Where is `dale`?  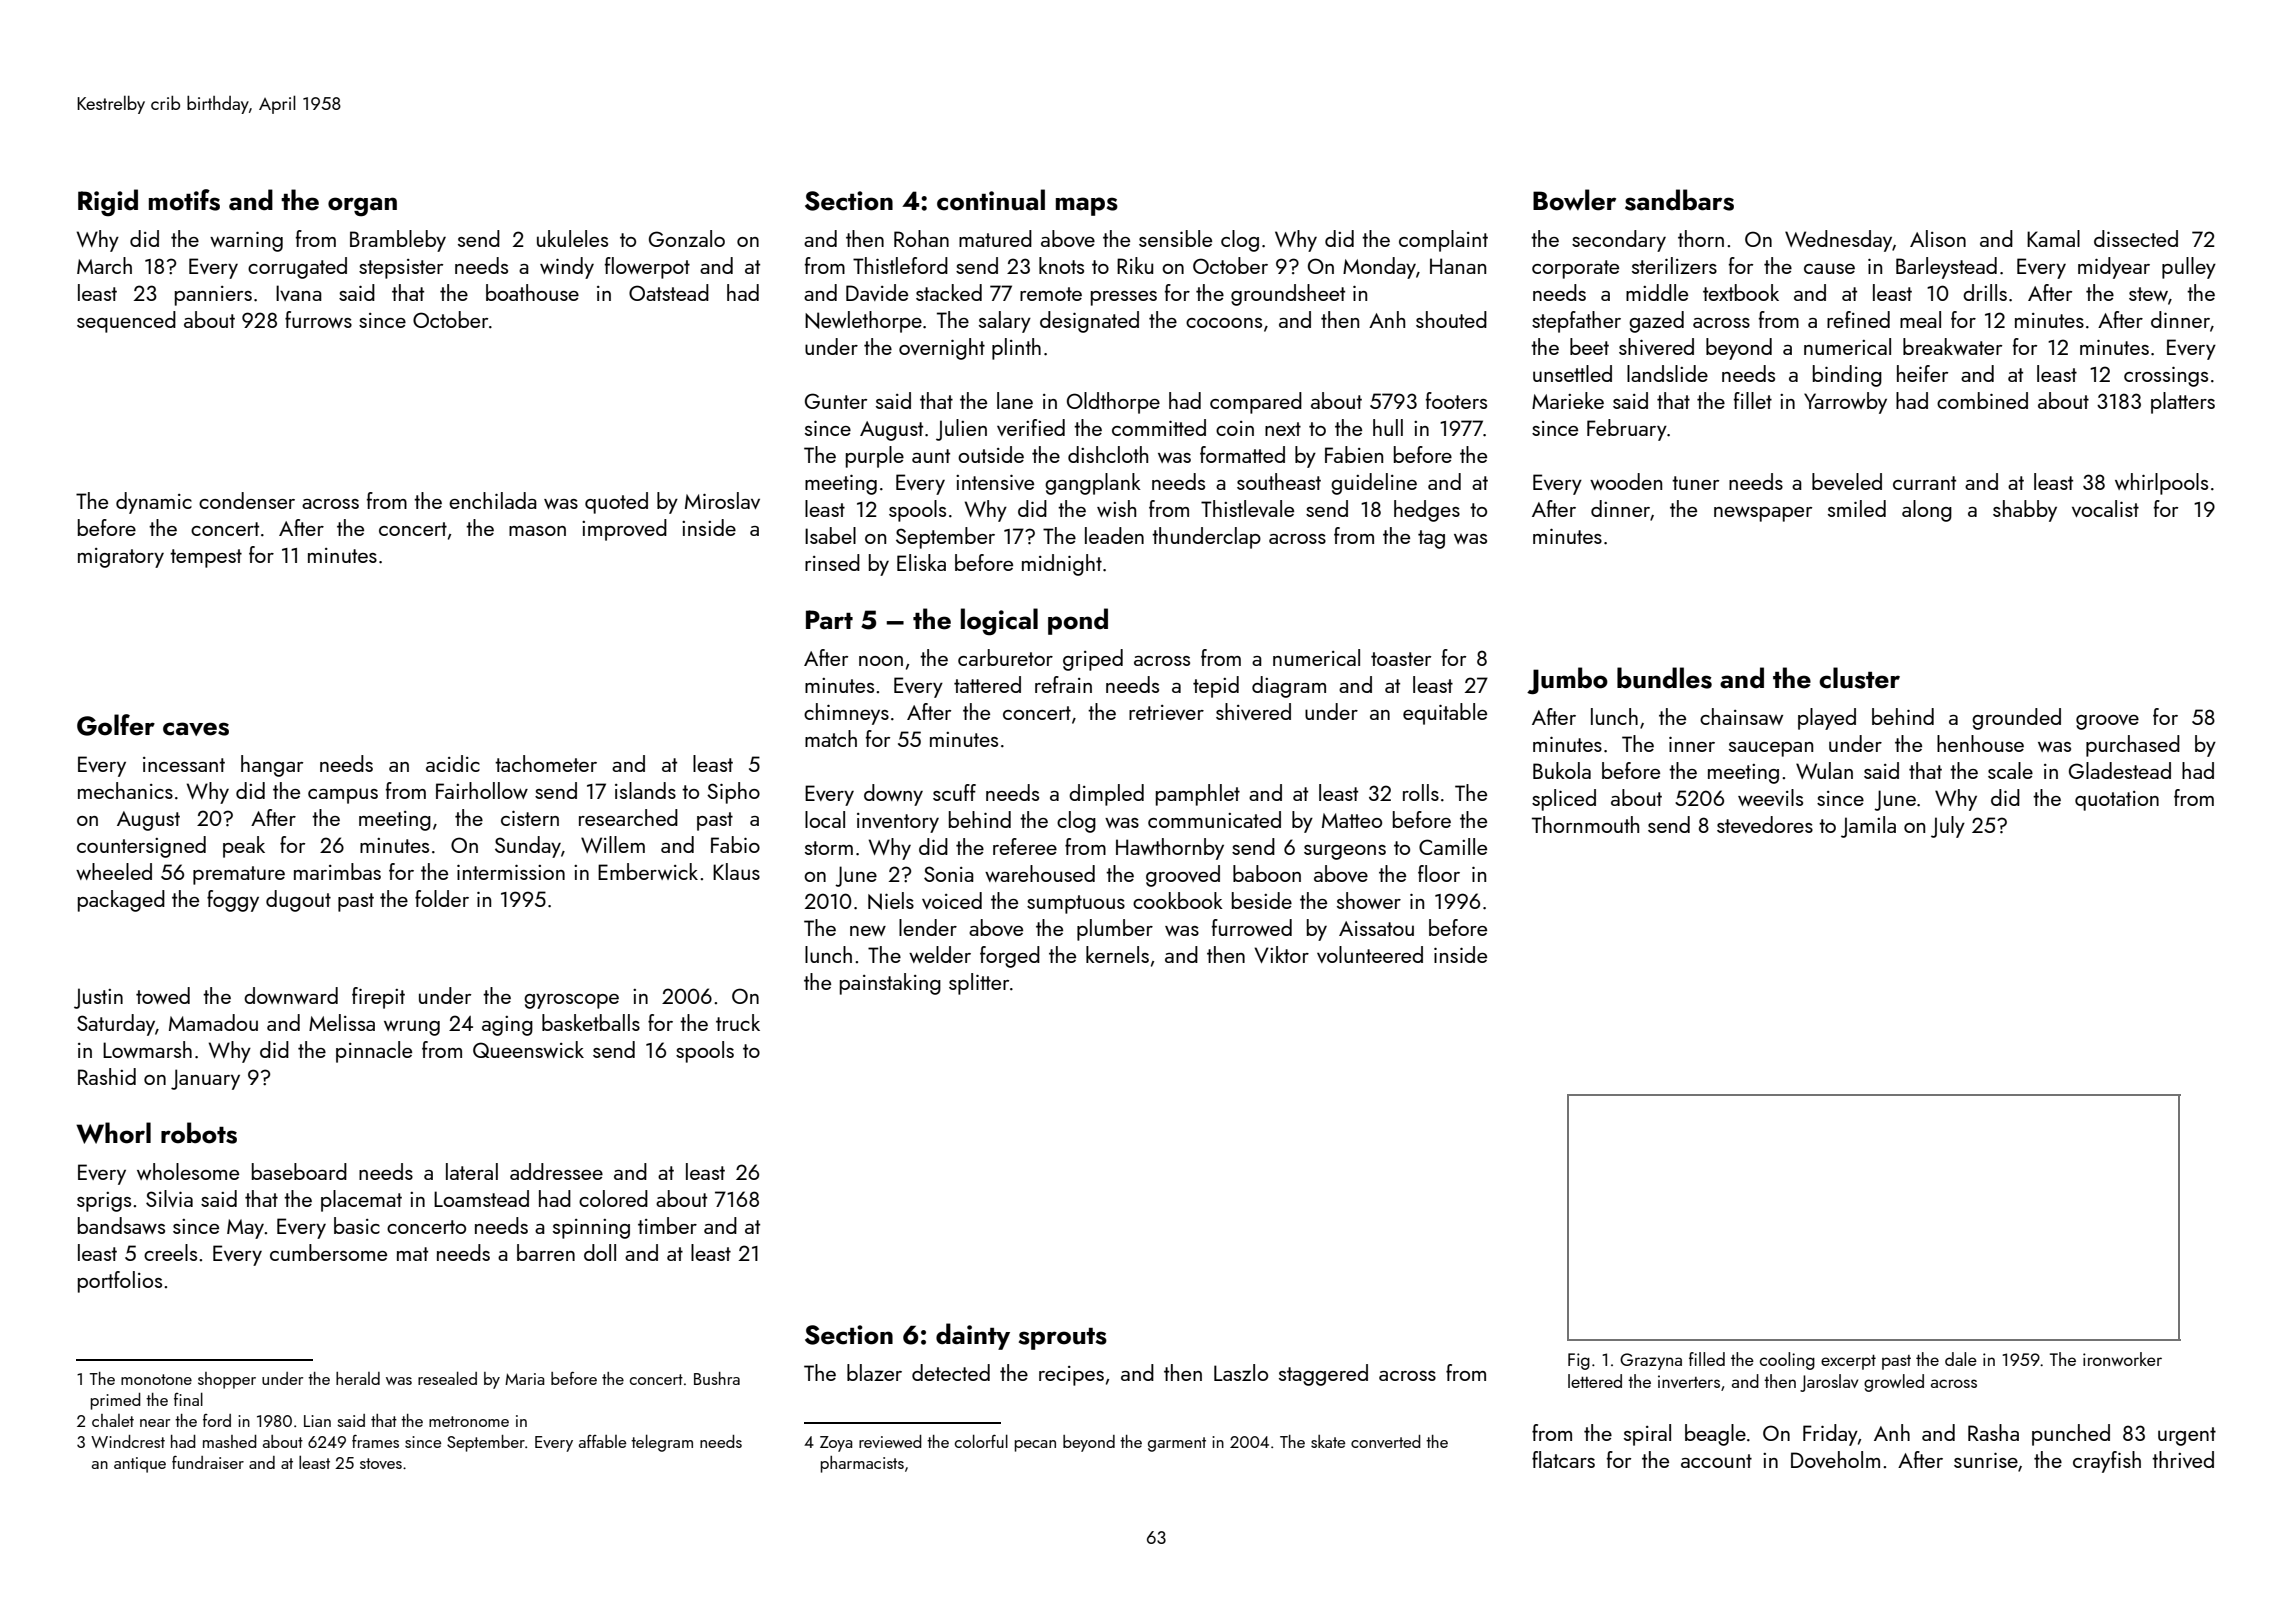
dale is located at coordinates (1961, 1359).
